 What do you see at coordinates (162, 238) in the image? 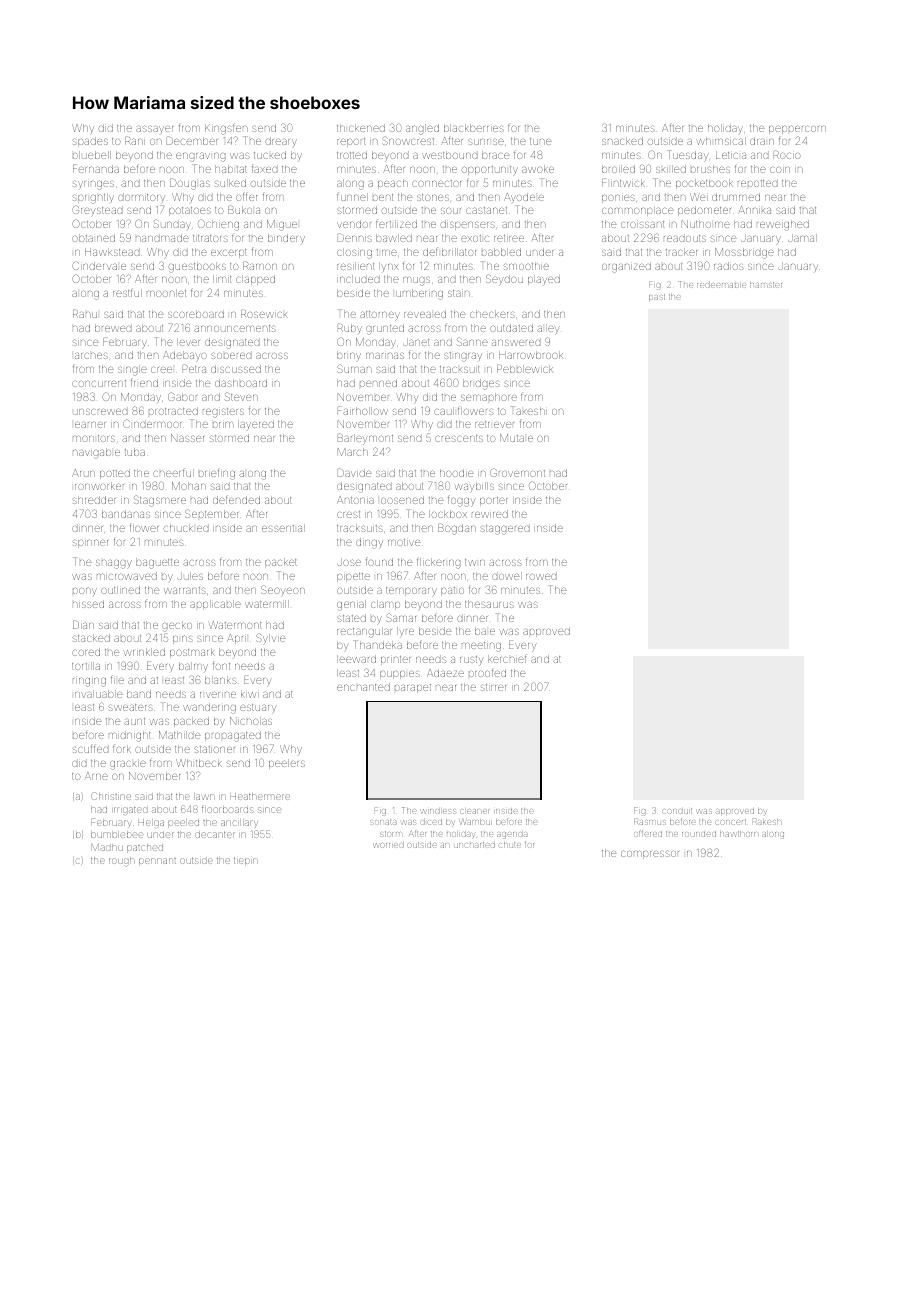
I see `handmade` at bounding box center [162, 238].
